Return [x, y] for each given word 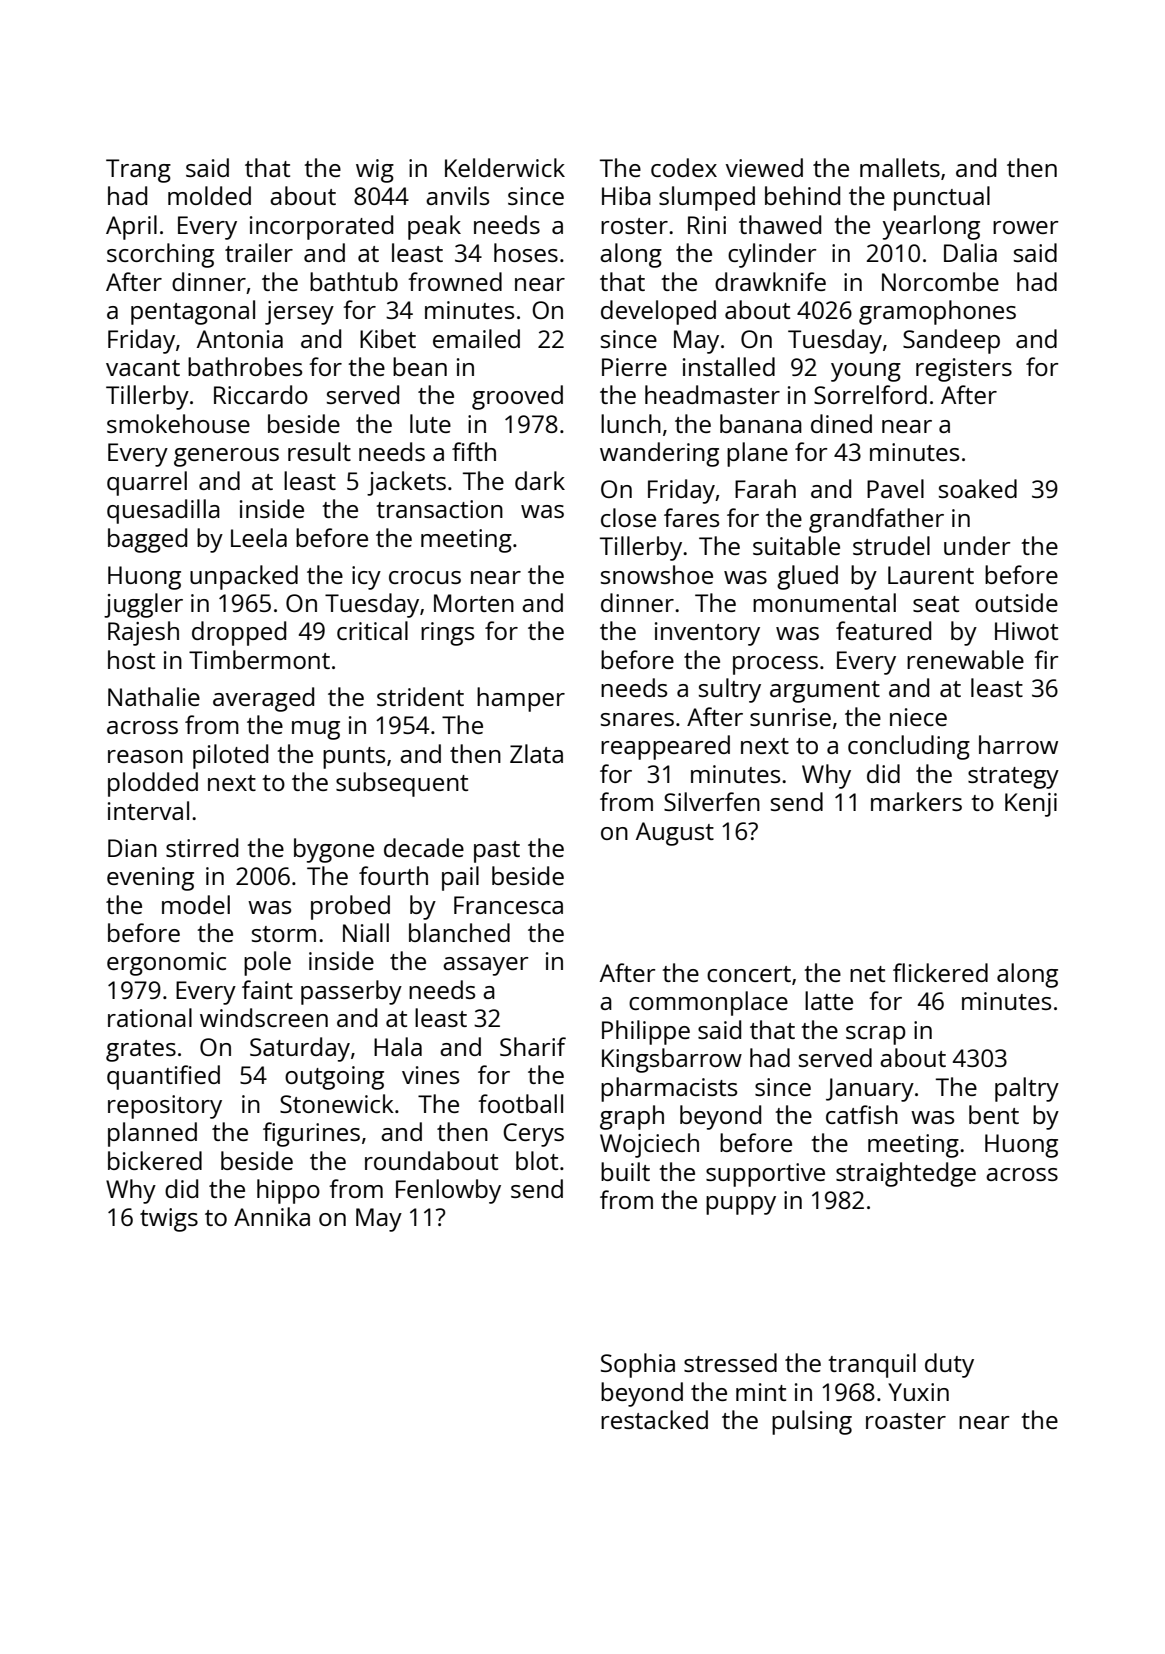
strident [420, 696]
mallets [900, 167]
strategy [1013, 778]
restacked [654, 1419]
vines [430, 1075]
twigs [169, 1220]
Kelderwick [505, 167]
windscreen [264, 1017]
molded [209, 195]
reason [145, 756]
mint [761, 1392]
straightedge [906, 1174]
